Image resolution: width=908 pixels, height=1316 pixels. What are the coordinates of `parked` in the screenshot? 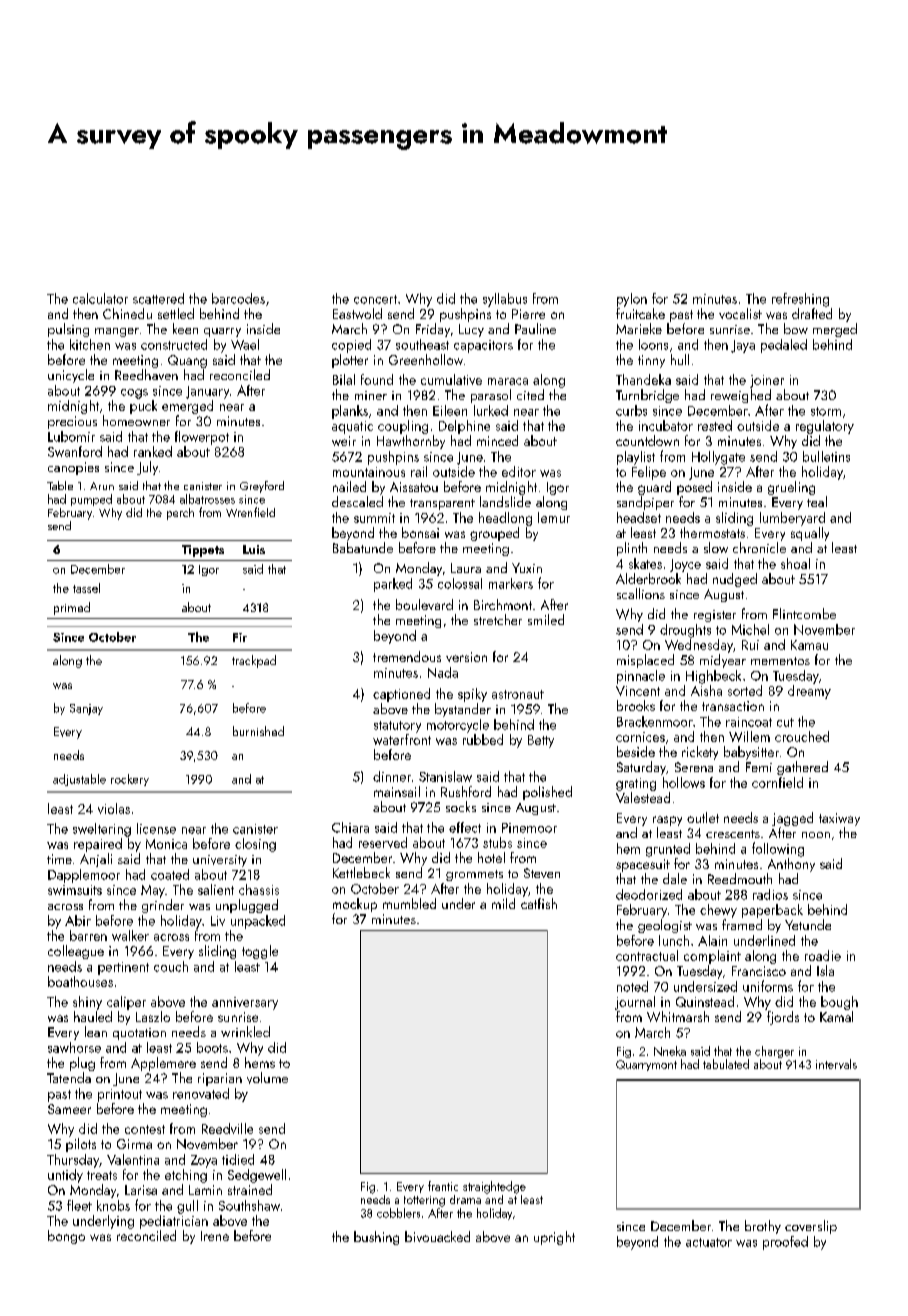 It's located at (393, 585).
